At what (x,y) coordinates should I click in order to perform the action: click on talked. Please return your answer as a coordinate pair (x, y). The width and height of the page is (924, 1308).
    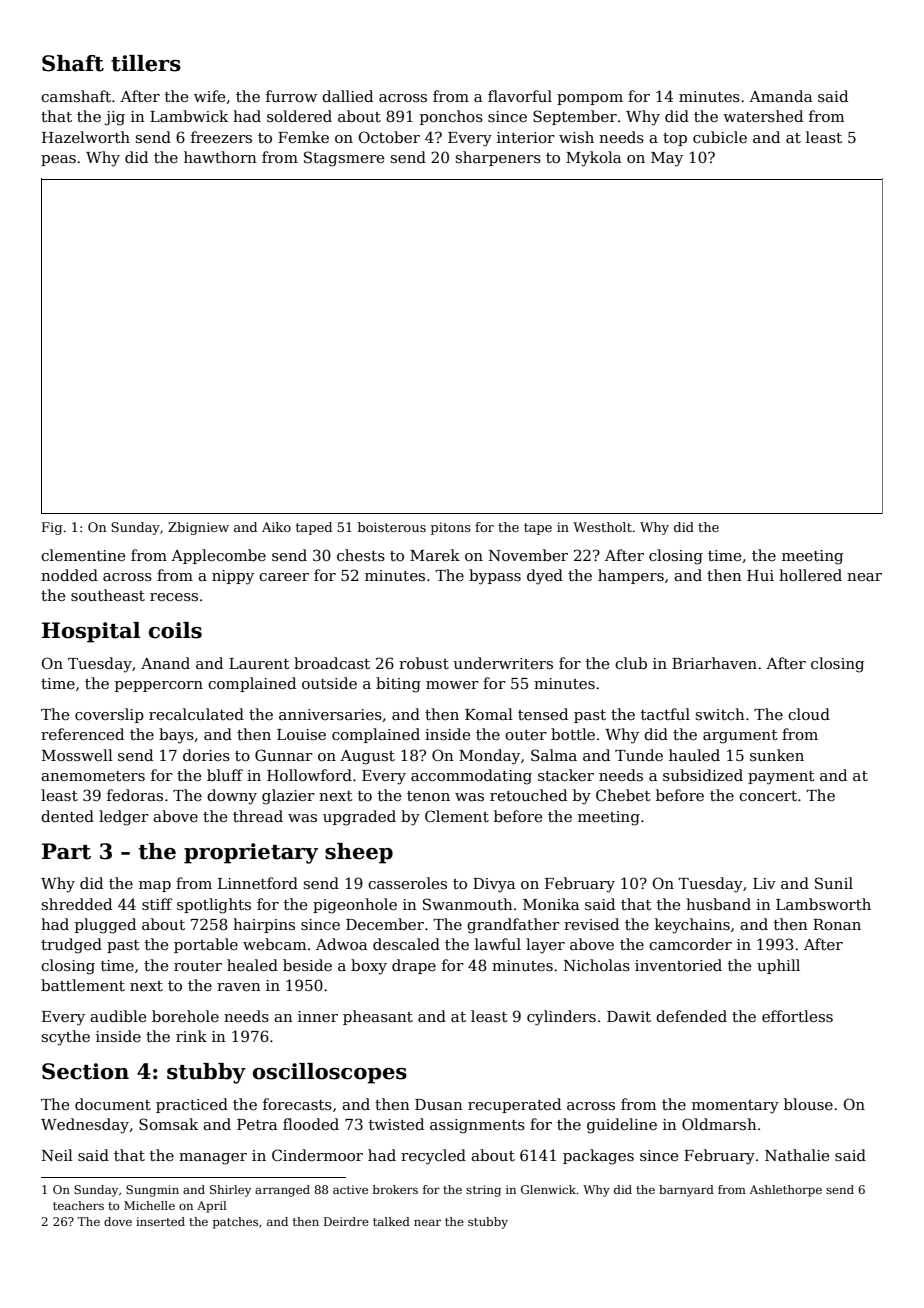
    Looking at the image, I should click on (391, 1221).
